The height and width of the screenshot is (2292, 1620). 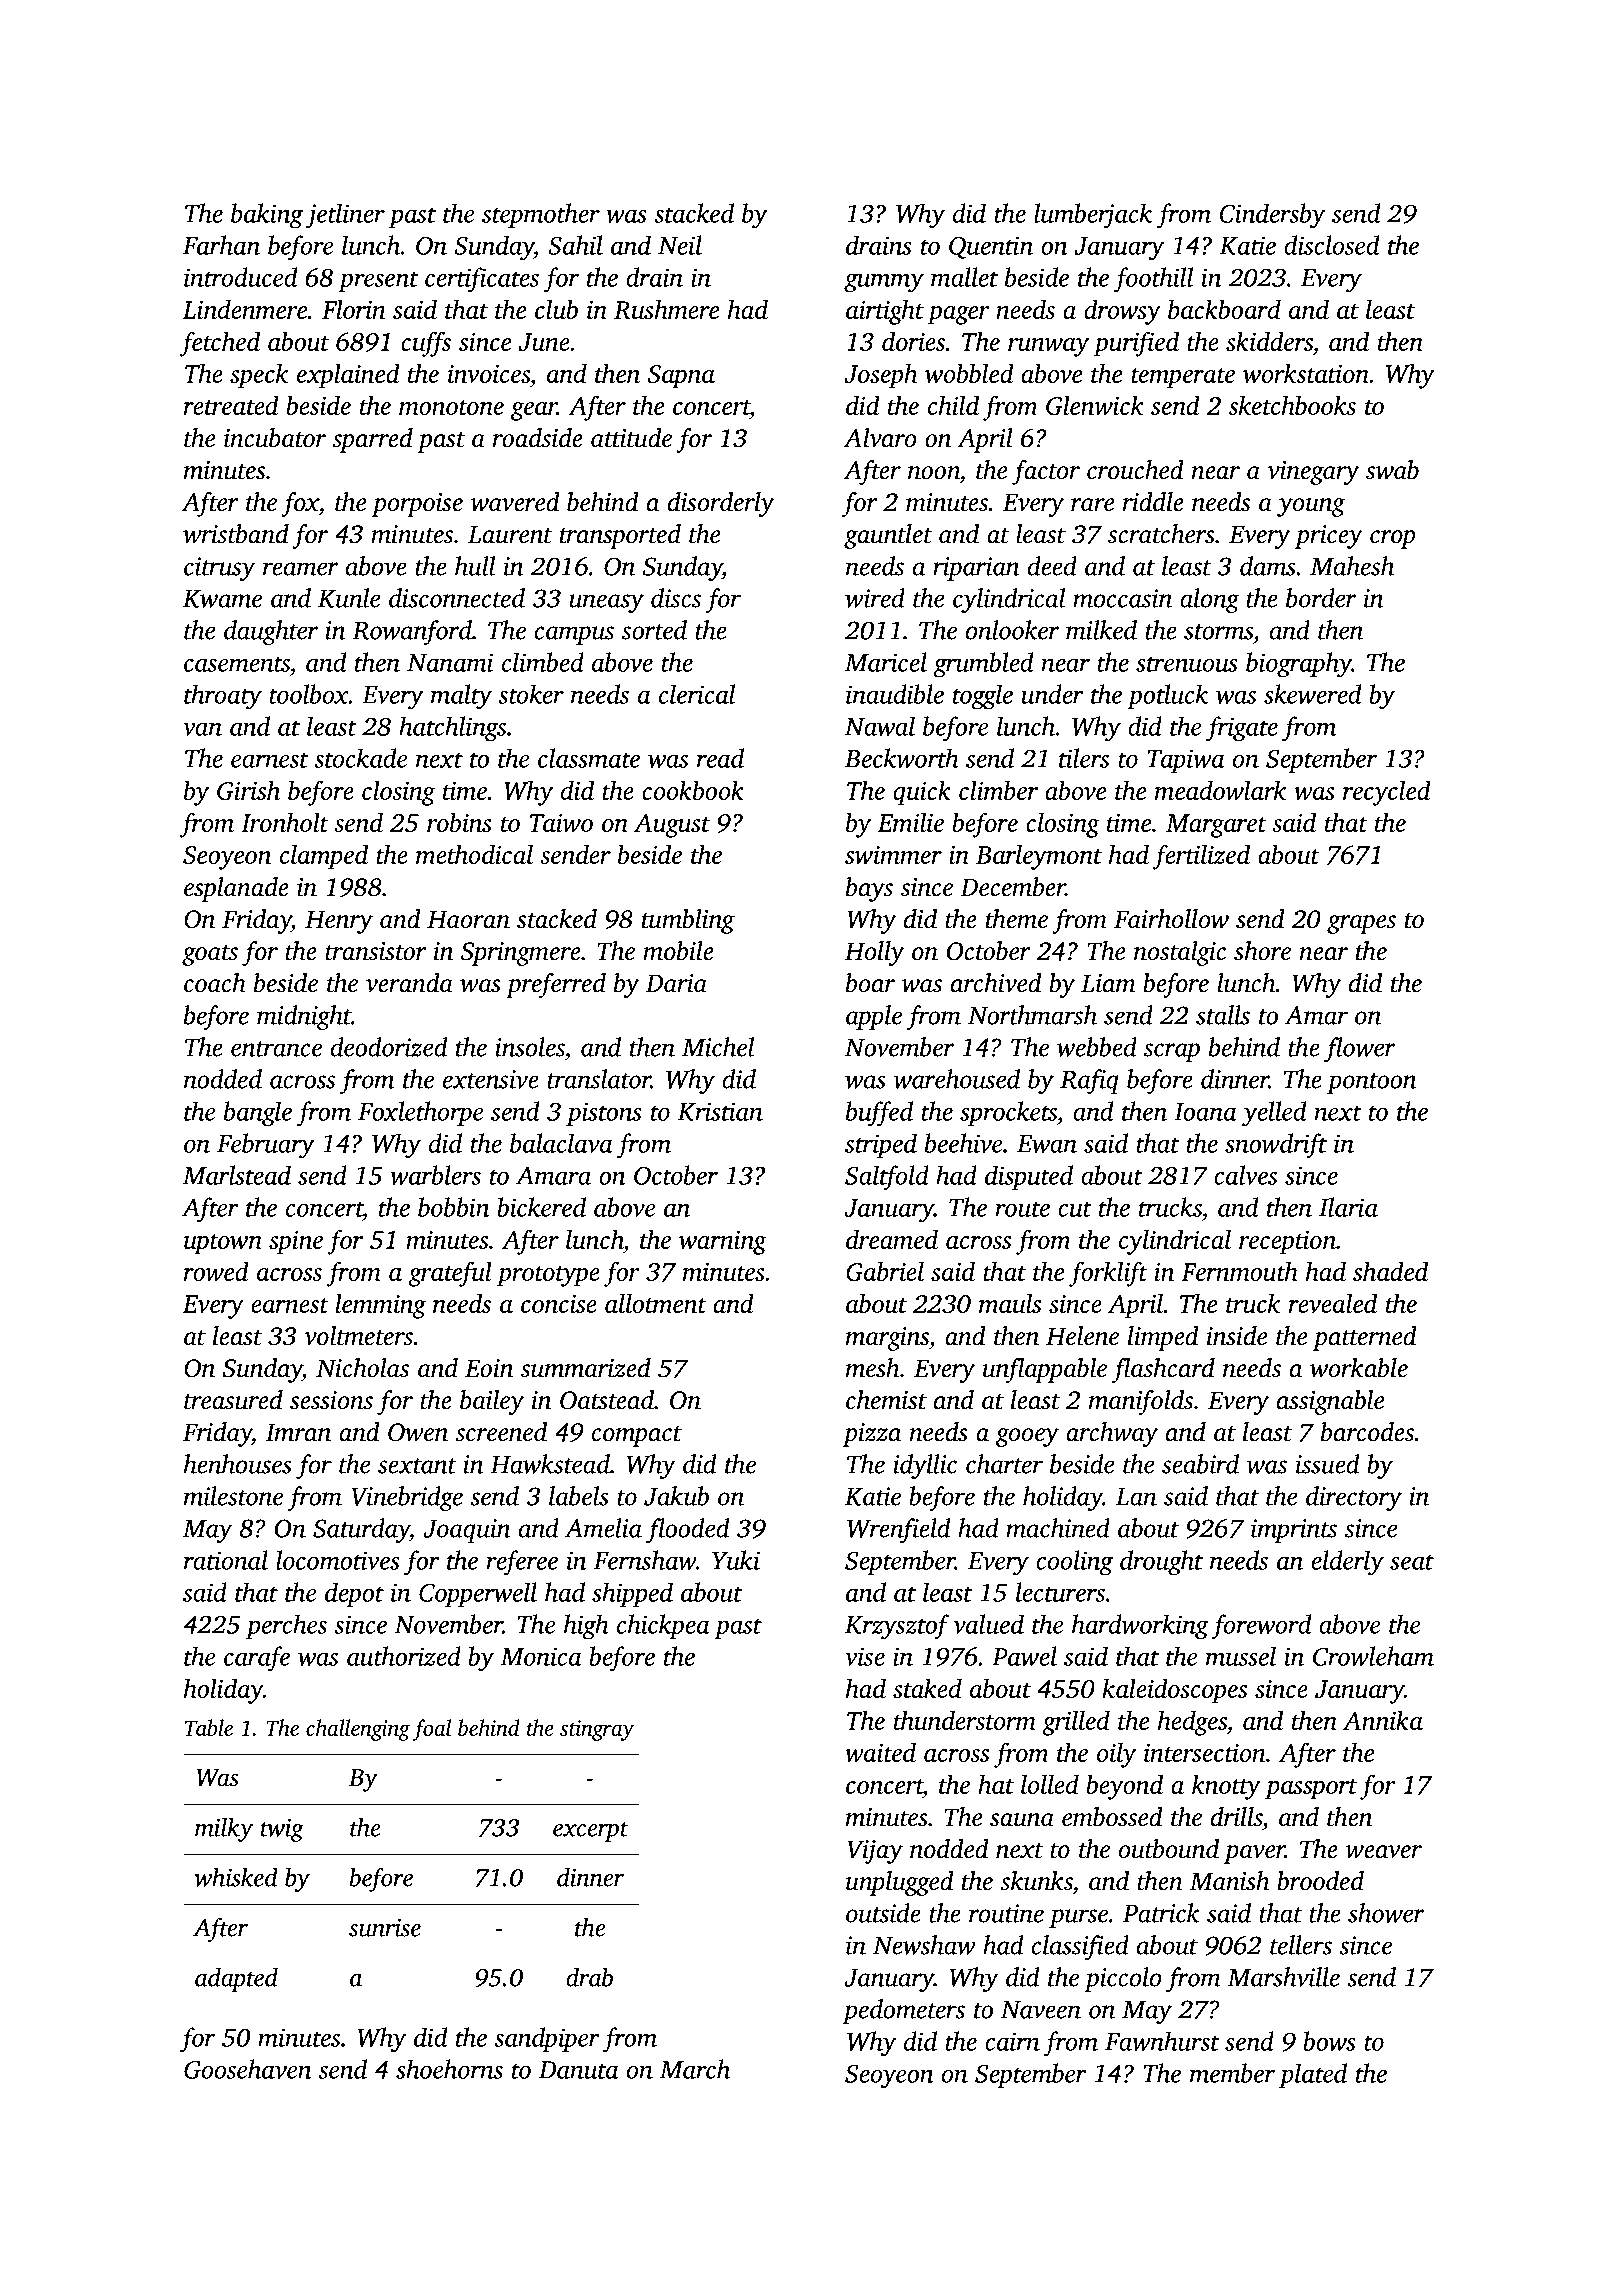 What do you see at coordinates (1272, 216) in the screenshot?
I see `Cindersby` at bounding box center [1272, 216].
